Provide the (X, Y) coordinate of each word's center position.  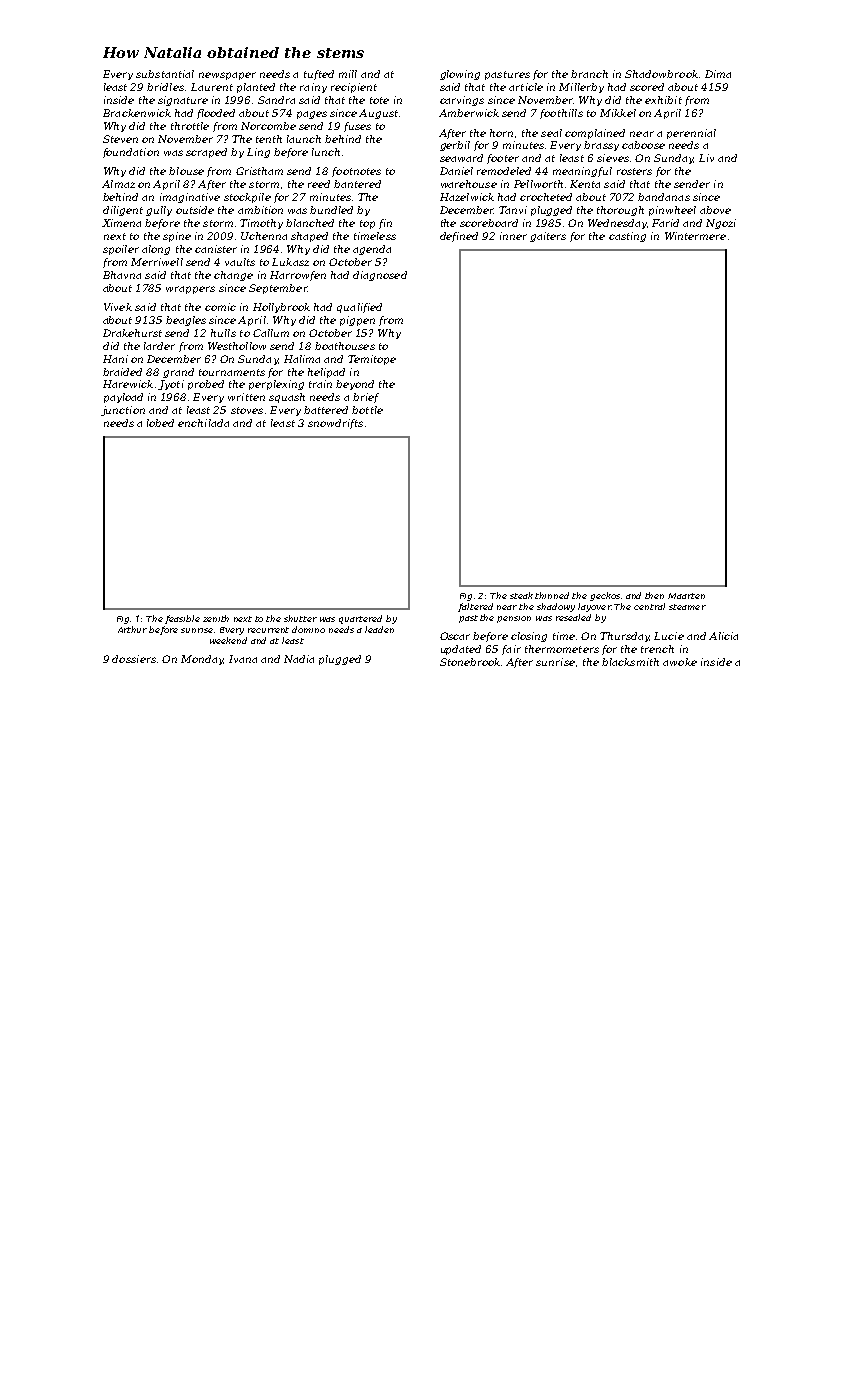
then (654, 595)
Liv (706, 158)
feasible (182, 619)
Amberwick (469, 113)
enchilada (203, 423)
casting (627, 237)
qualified (359, 308)
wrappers (190, 290)
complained (595, 134)
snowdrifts (335, 424)
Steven (120, 139)
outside (195, 210)
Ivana (243, 659)
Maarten (686, 596)
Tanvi (513, 210)
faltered (475, 607)
